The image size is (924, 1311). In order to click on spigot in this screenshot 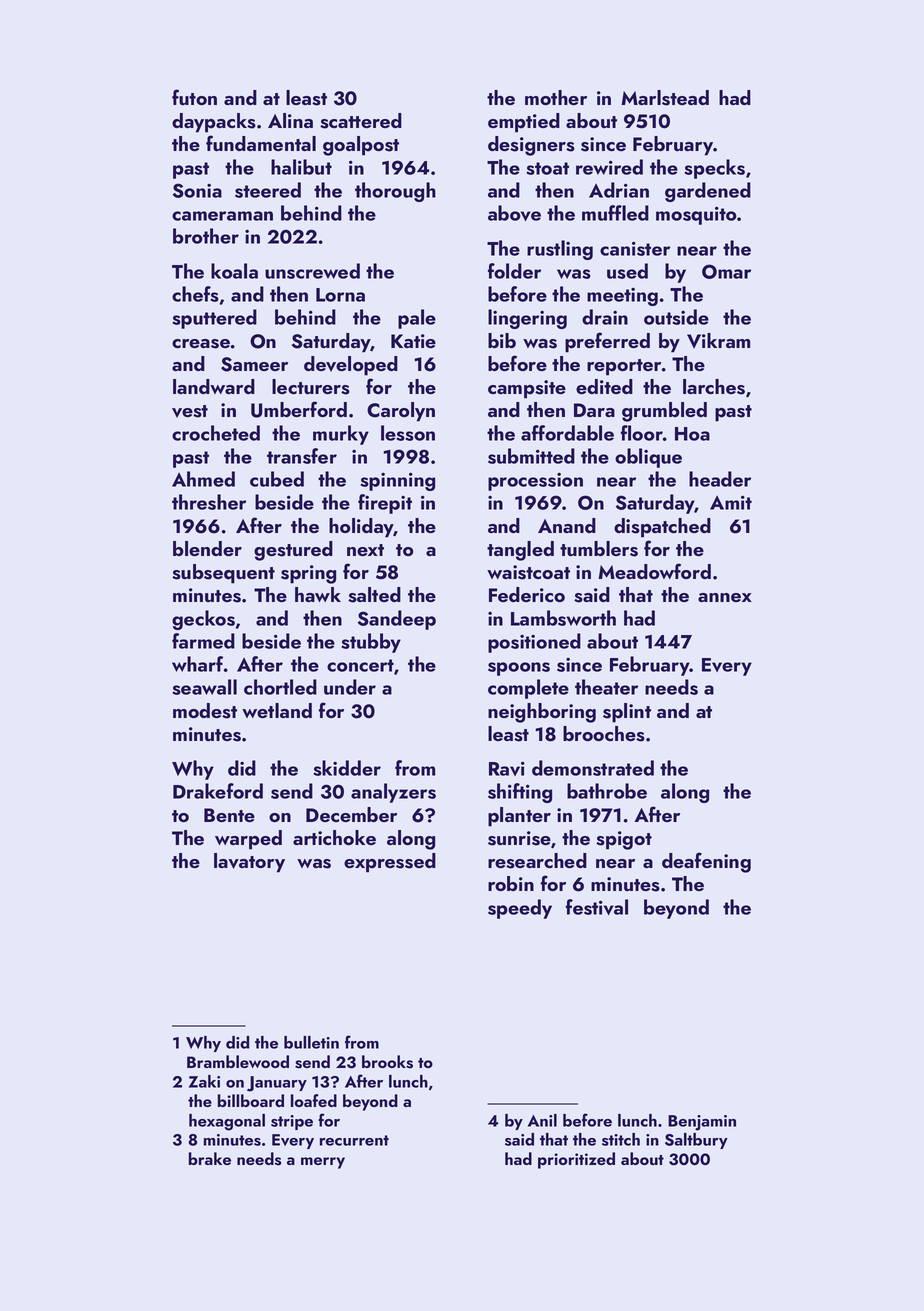, I will do `click(624, 840)`.
